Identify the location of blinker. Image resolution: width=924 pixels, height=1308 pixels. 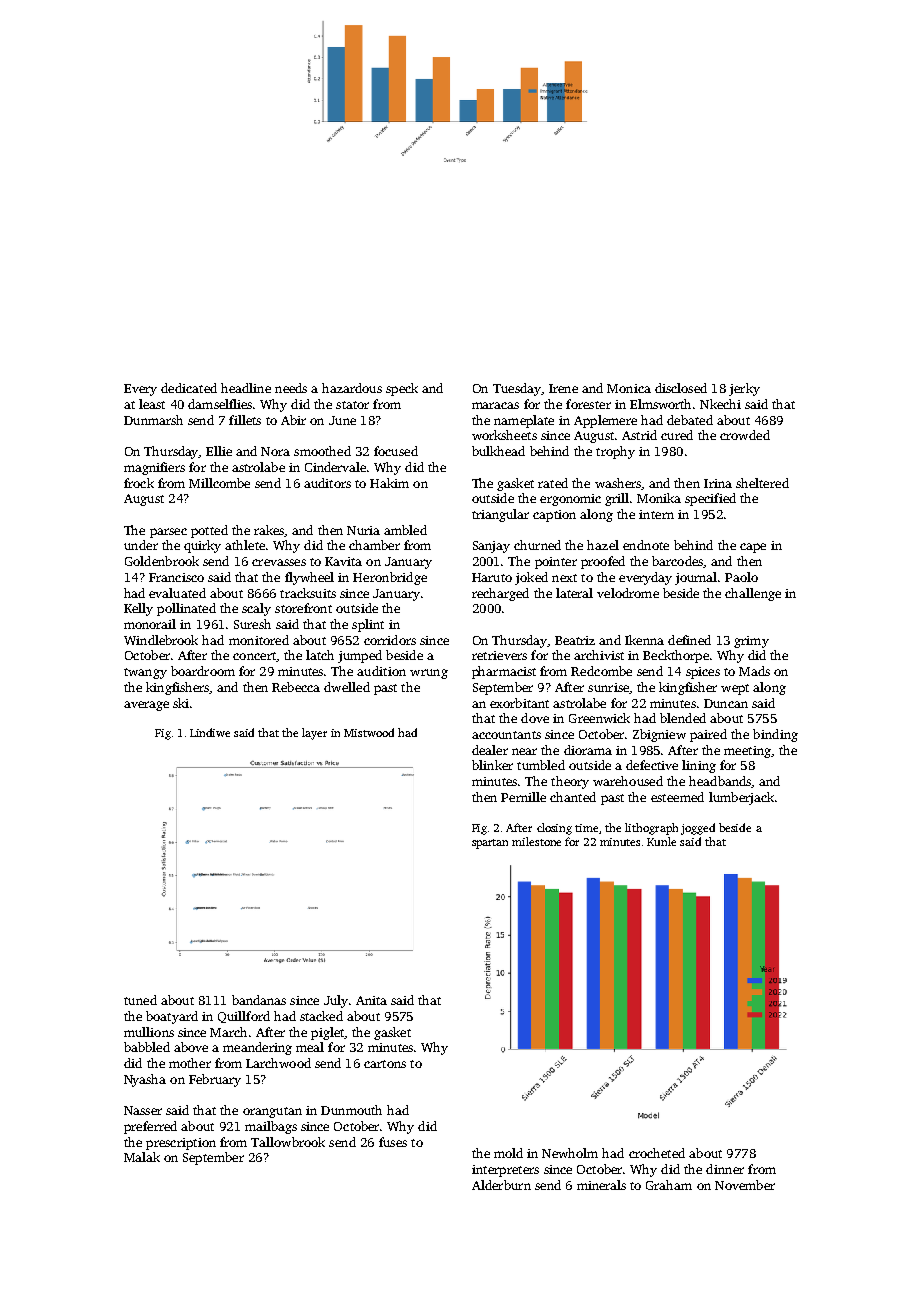
(492, 765).
